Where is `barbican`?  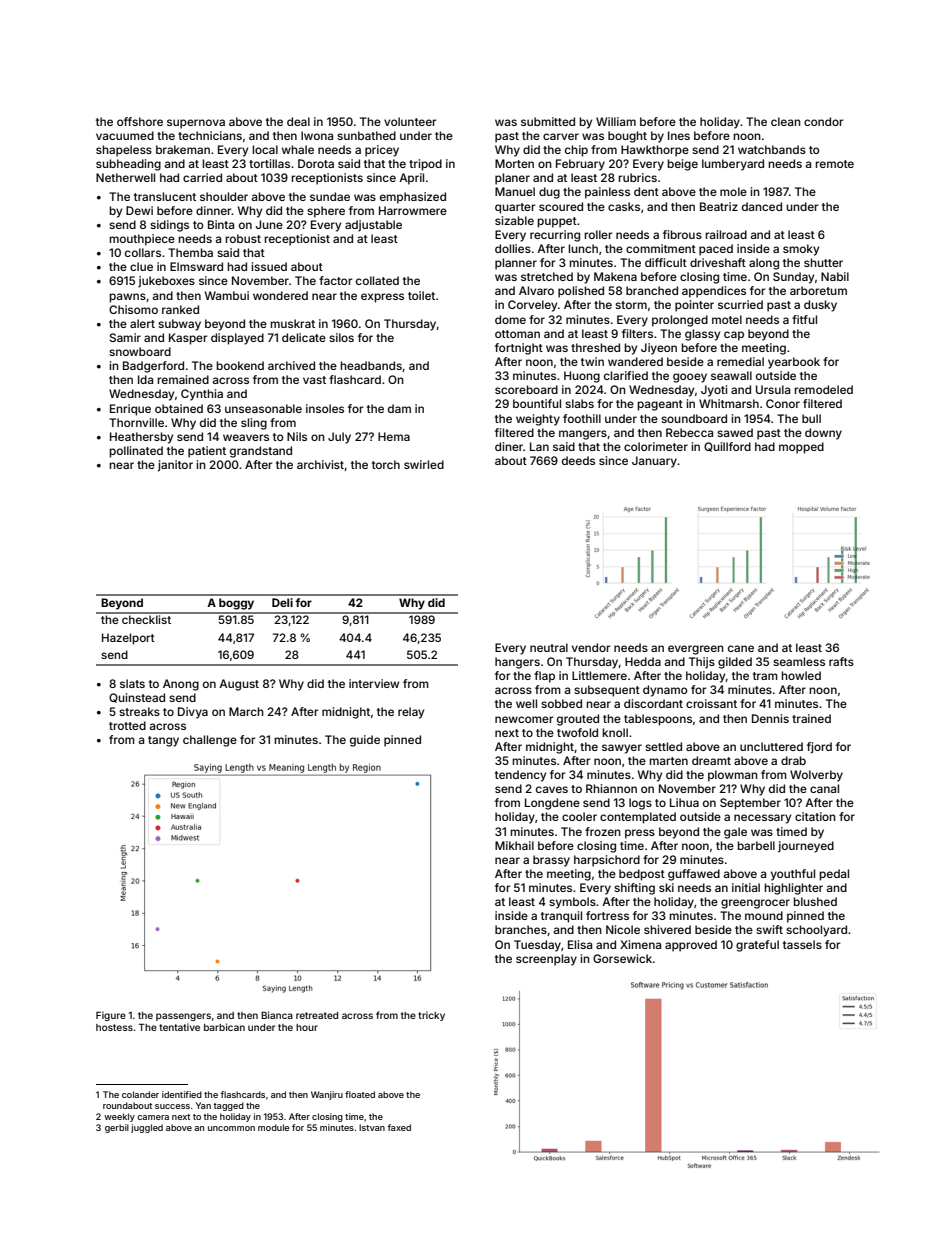 barbican is located at coordinates (224, 1027).
